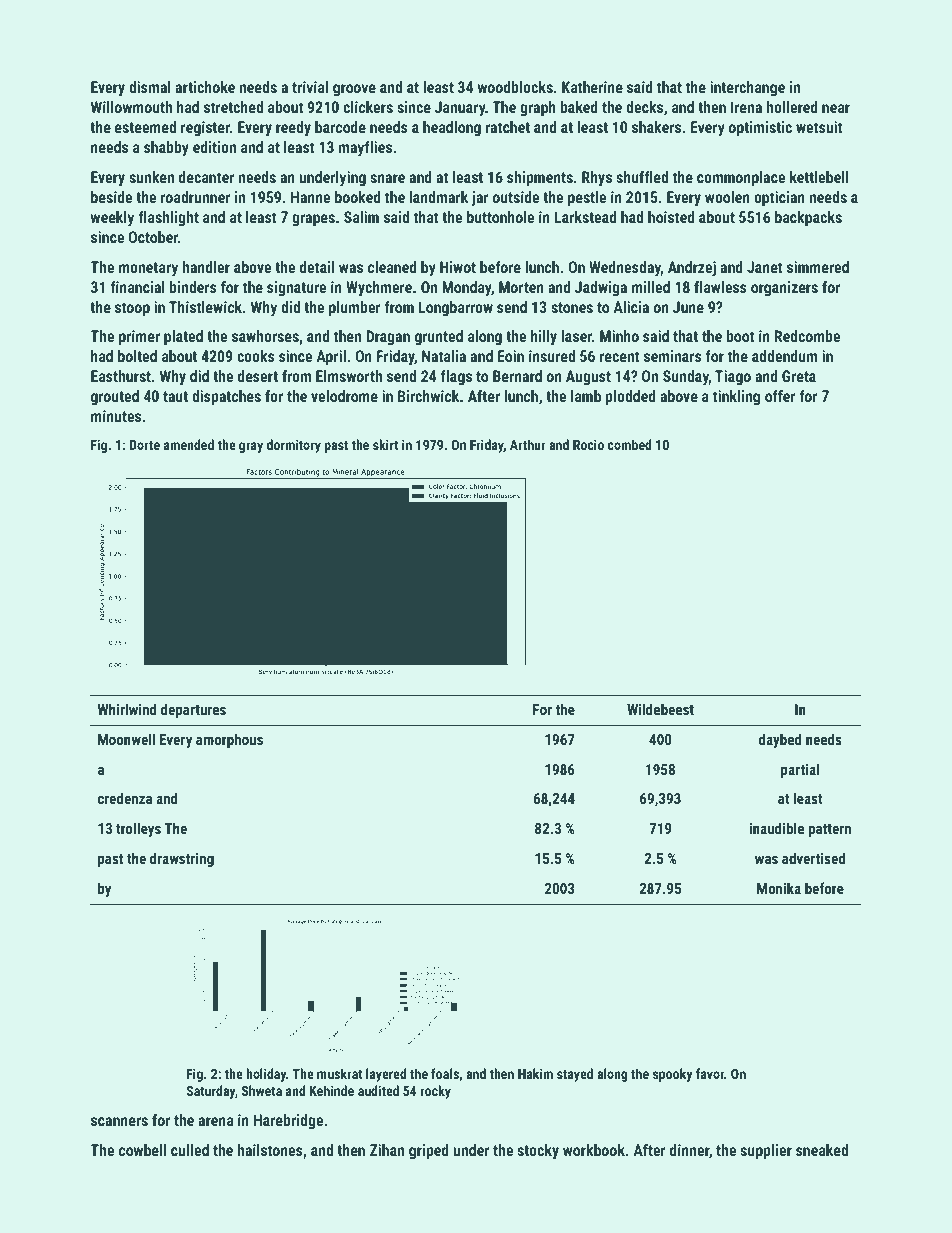 The image size is (952, 1233). Describe the element at coordinates (386, 444) in the screenshot. I see `skirt` at that location.
